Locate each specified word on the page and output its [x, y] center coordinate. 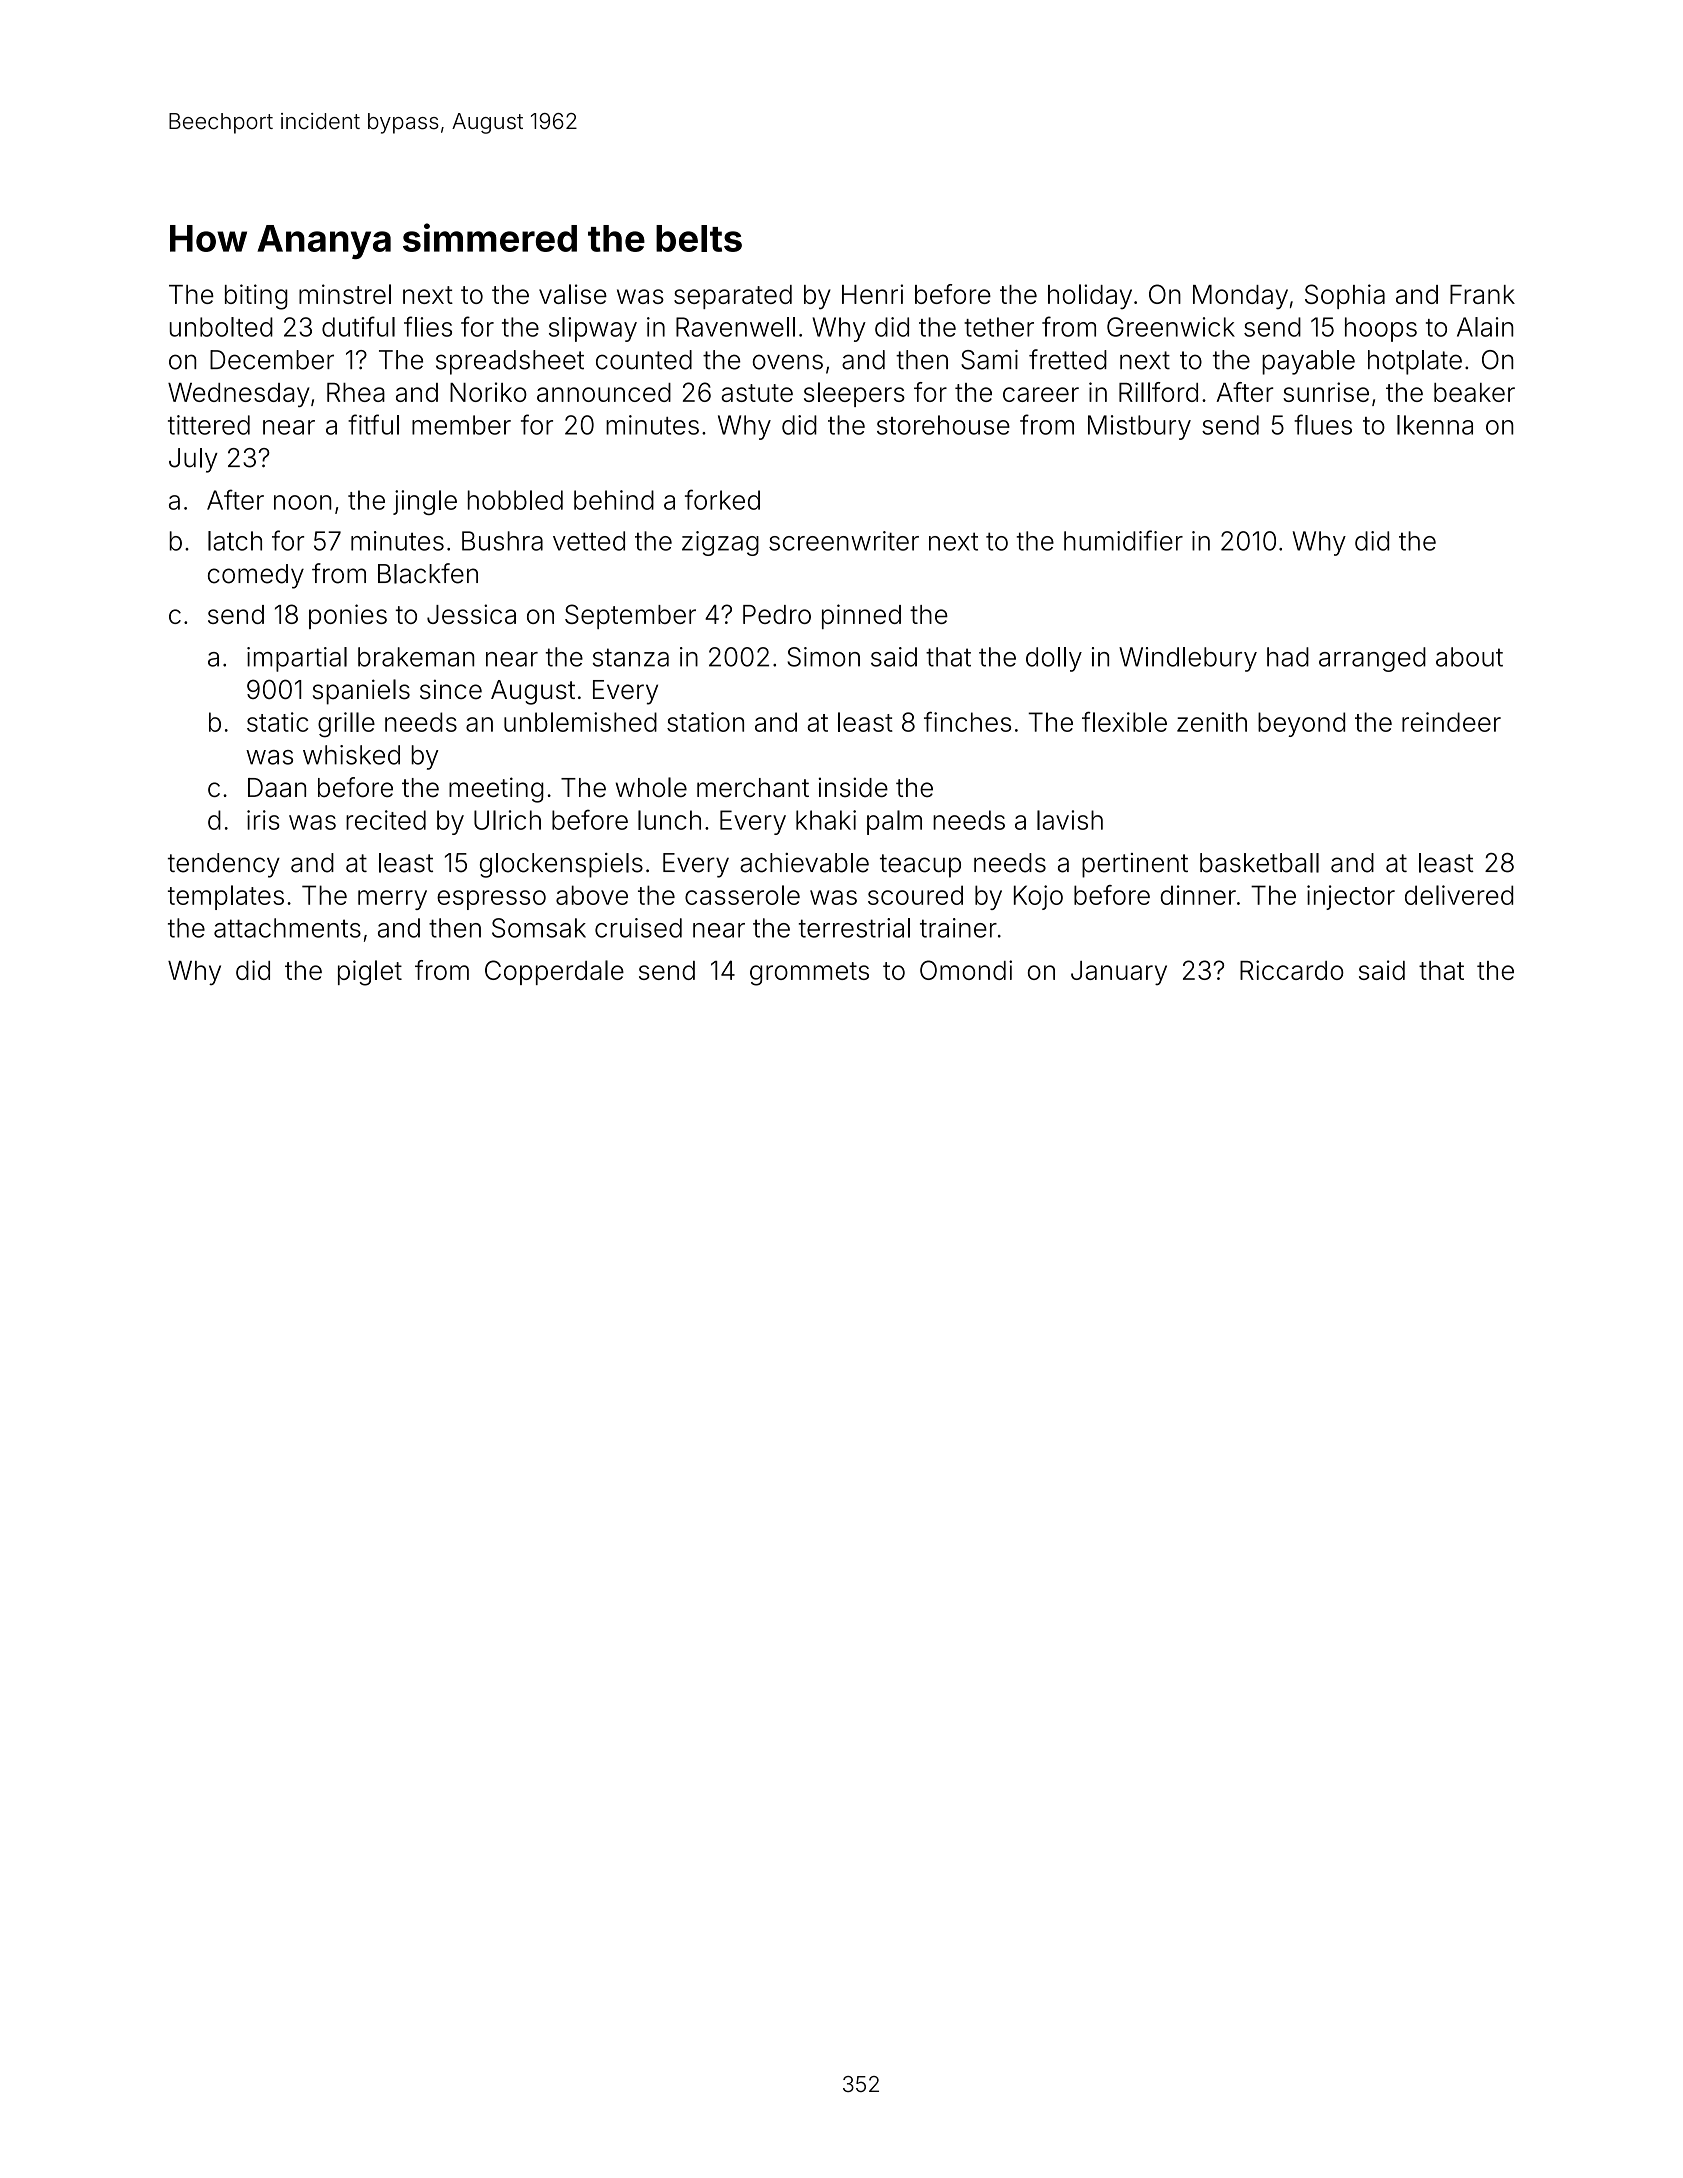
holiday [1090, 296]
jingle [425, 502]
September [630, 616]
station [705, 722]
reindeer [1451, 722]
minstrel [345, 294]
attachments [287, 928]
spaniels [361, 692]
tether [999, 327]
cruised [638, 928]
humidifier [1123, 540]
